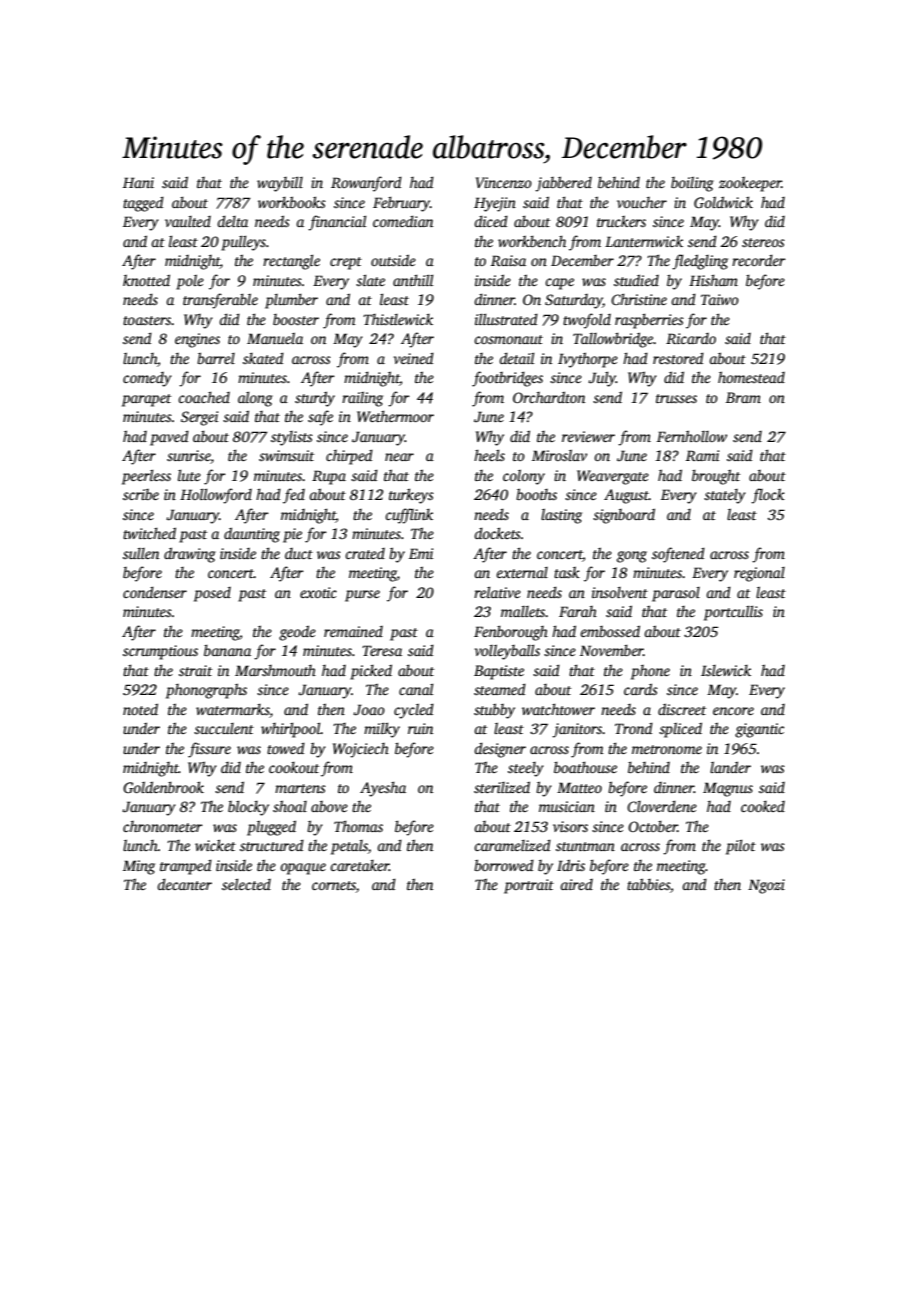 This page has width=908, height=1316. I want to click on studied, so click(636, 280).
